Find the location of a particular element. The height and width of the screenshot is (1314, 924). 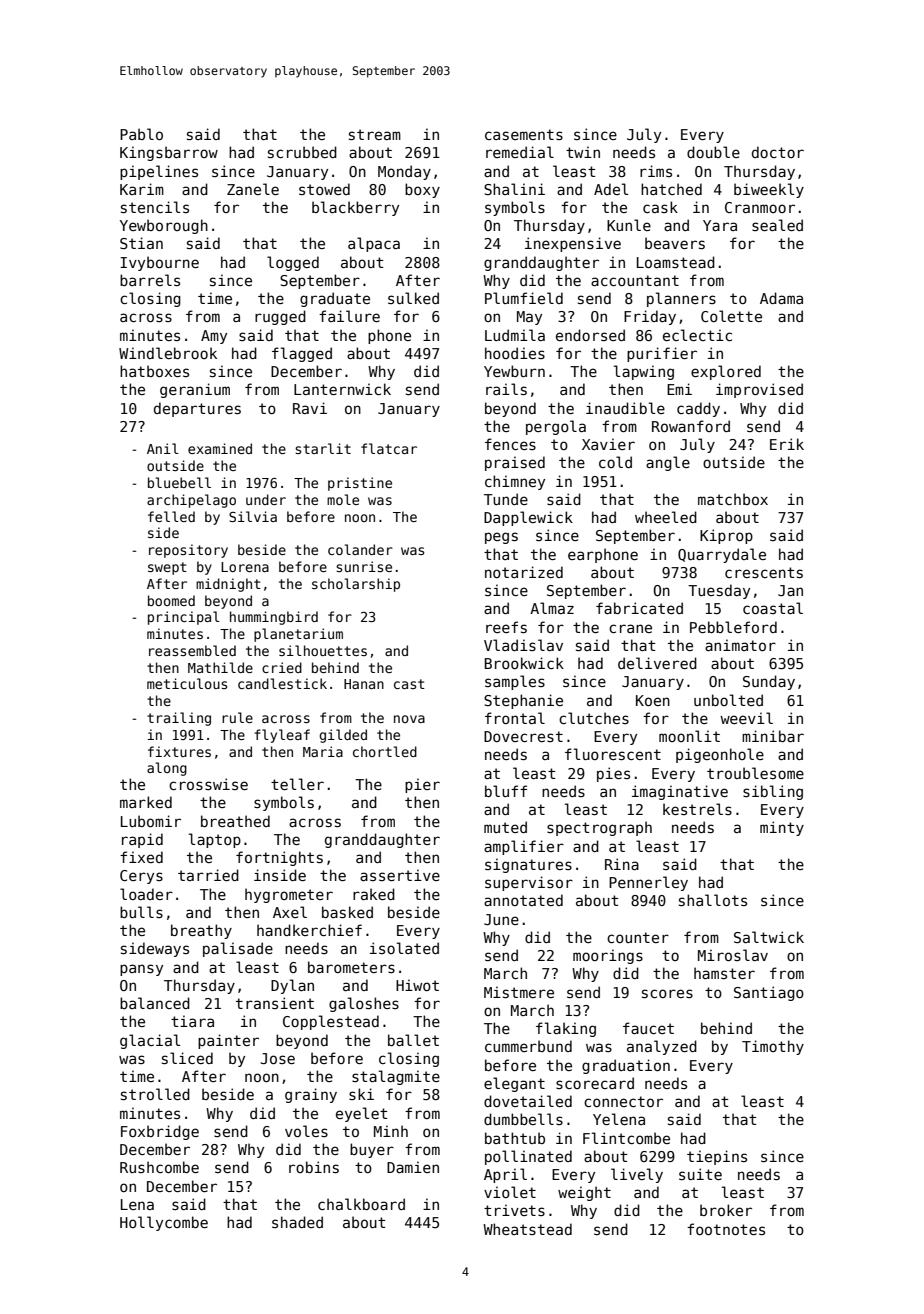

angle is located at coordinates (668, 463).
